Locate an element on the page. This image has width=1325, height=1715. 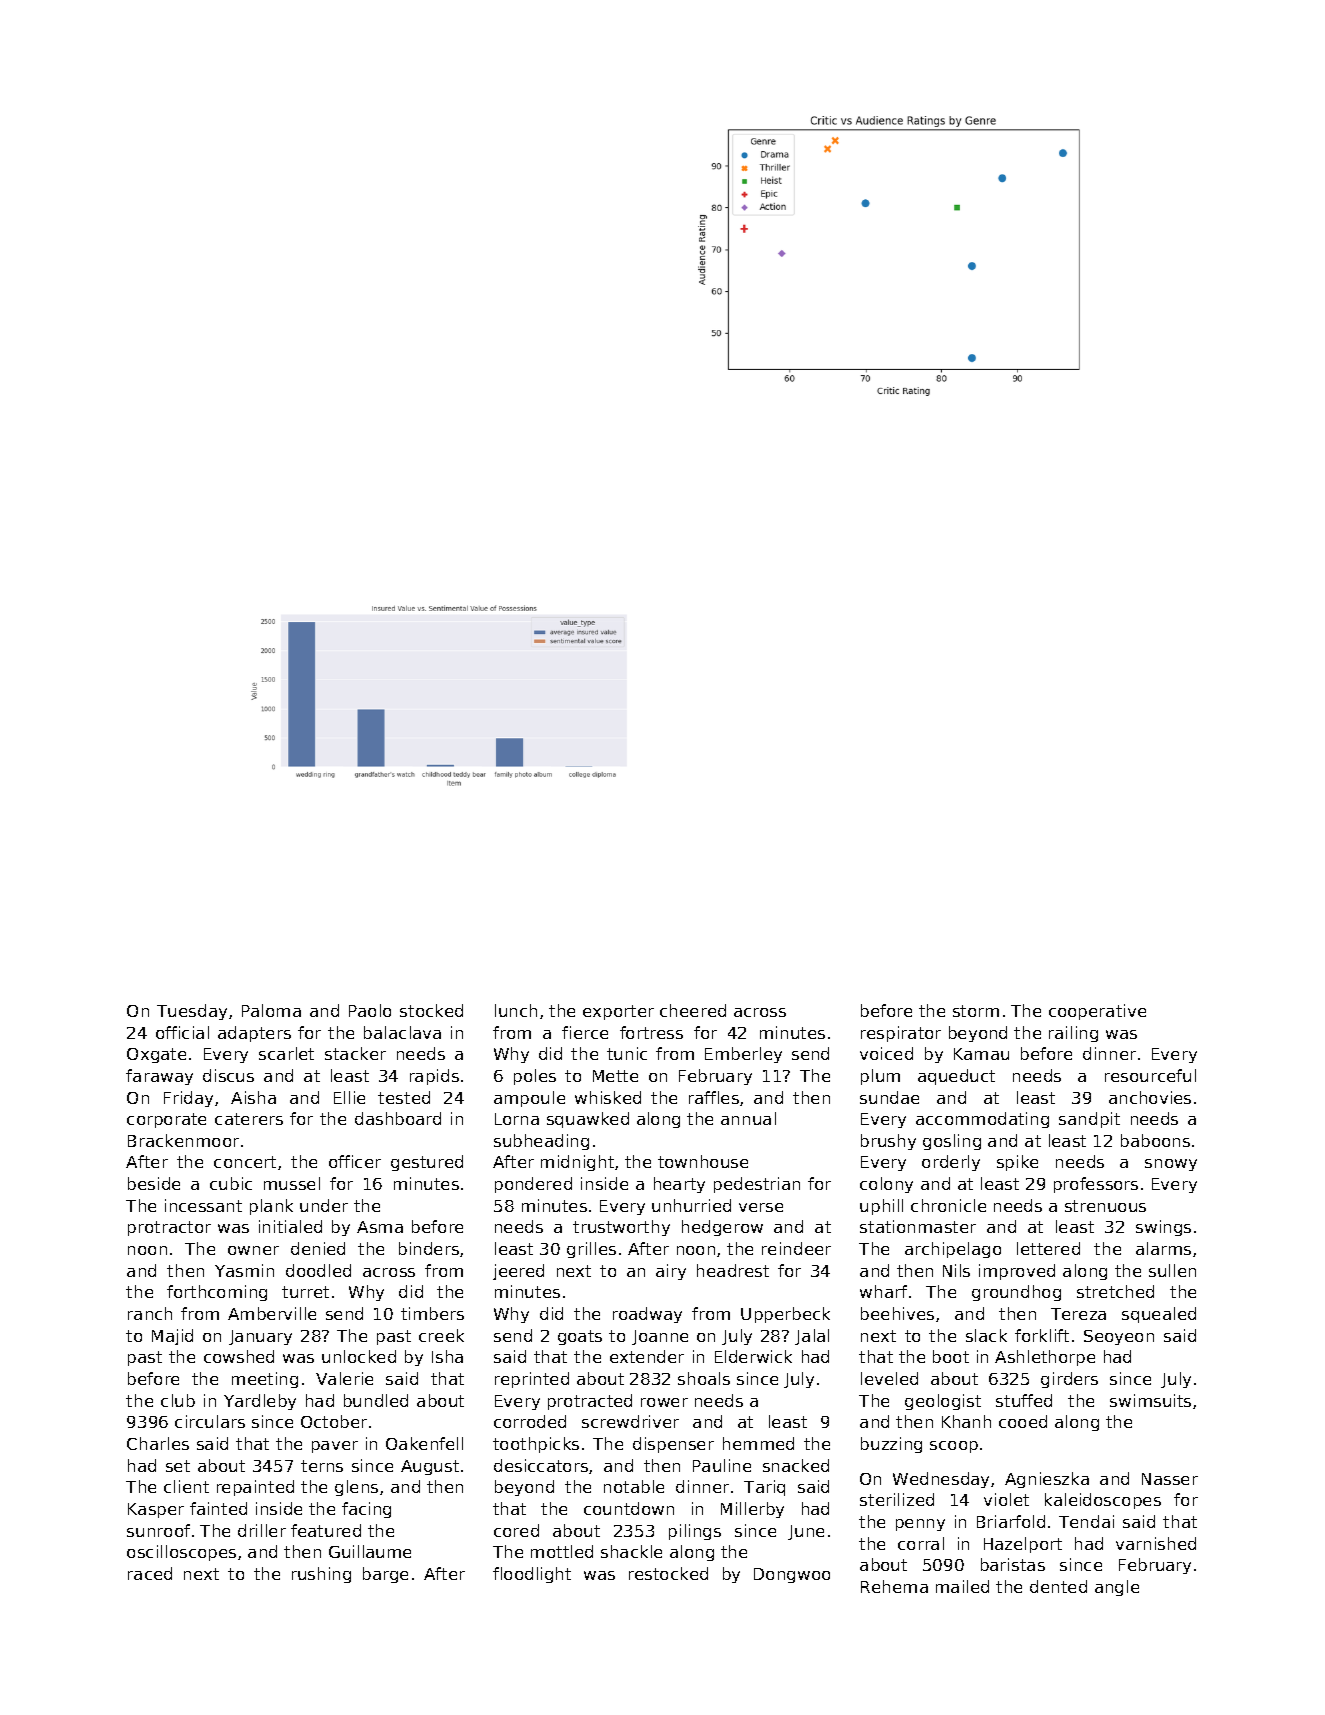
floodlight is located at coordinates (532, 1575).
